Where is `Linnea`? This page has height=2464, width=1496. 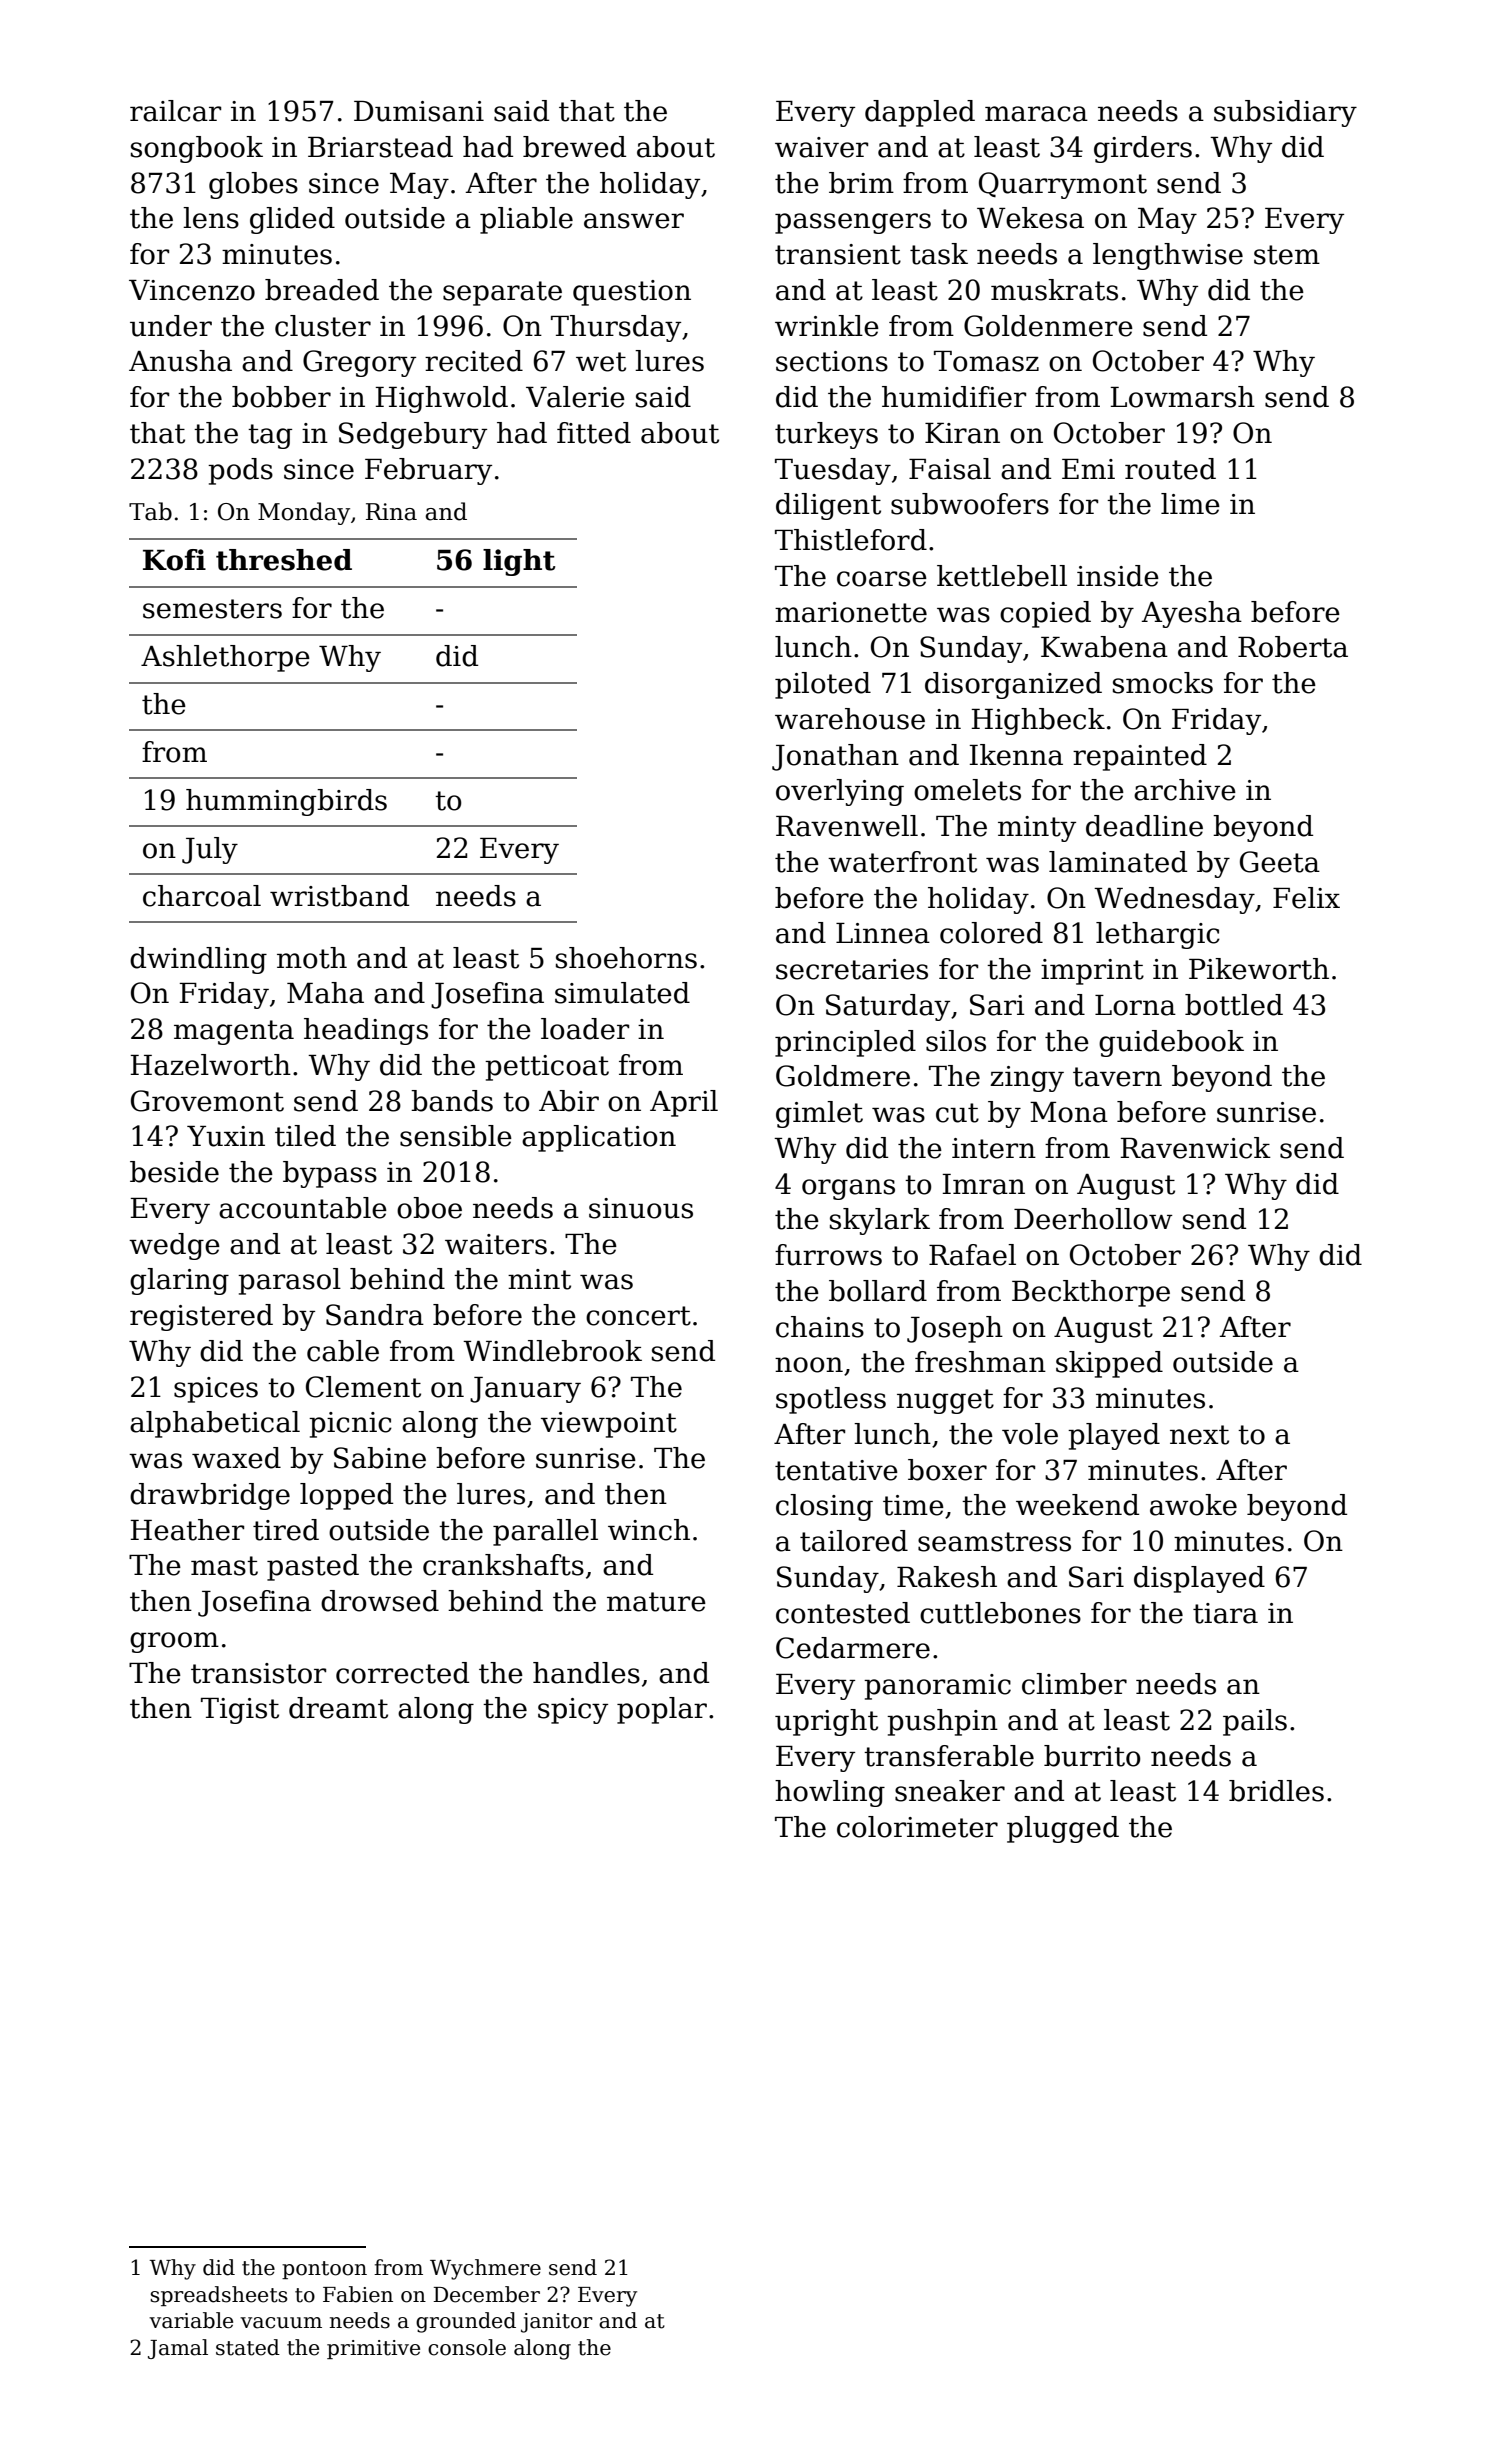 Linnea is located at coordinates (883, 933).
